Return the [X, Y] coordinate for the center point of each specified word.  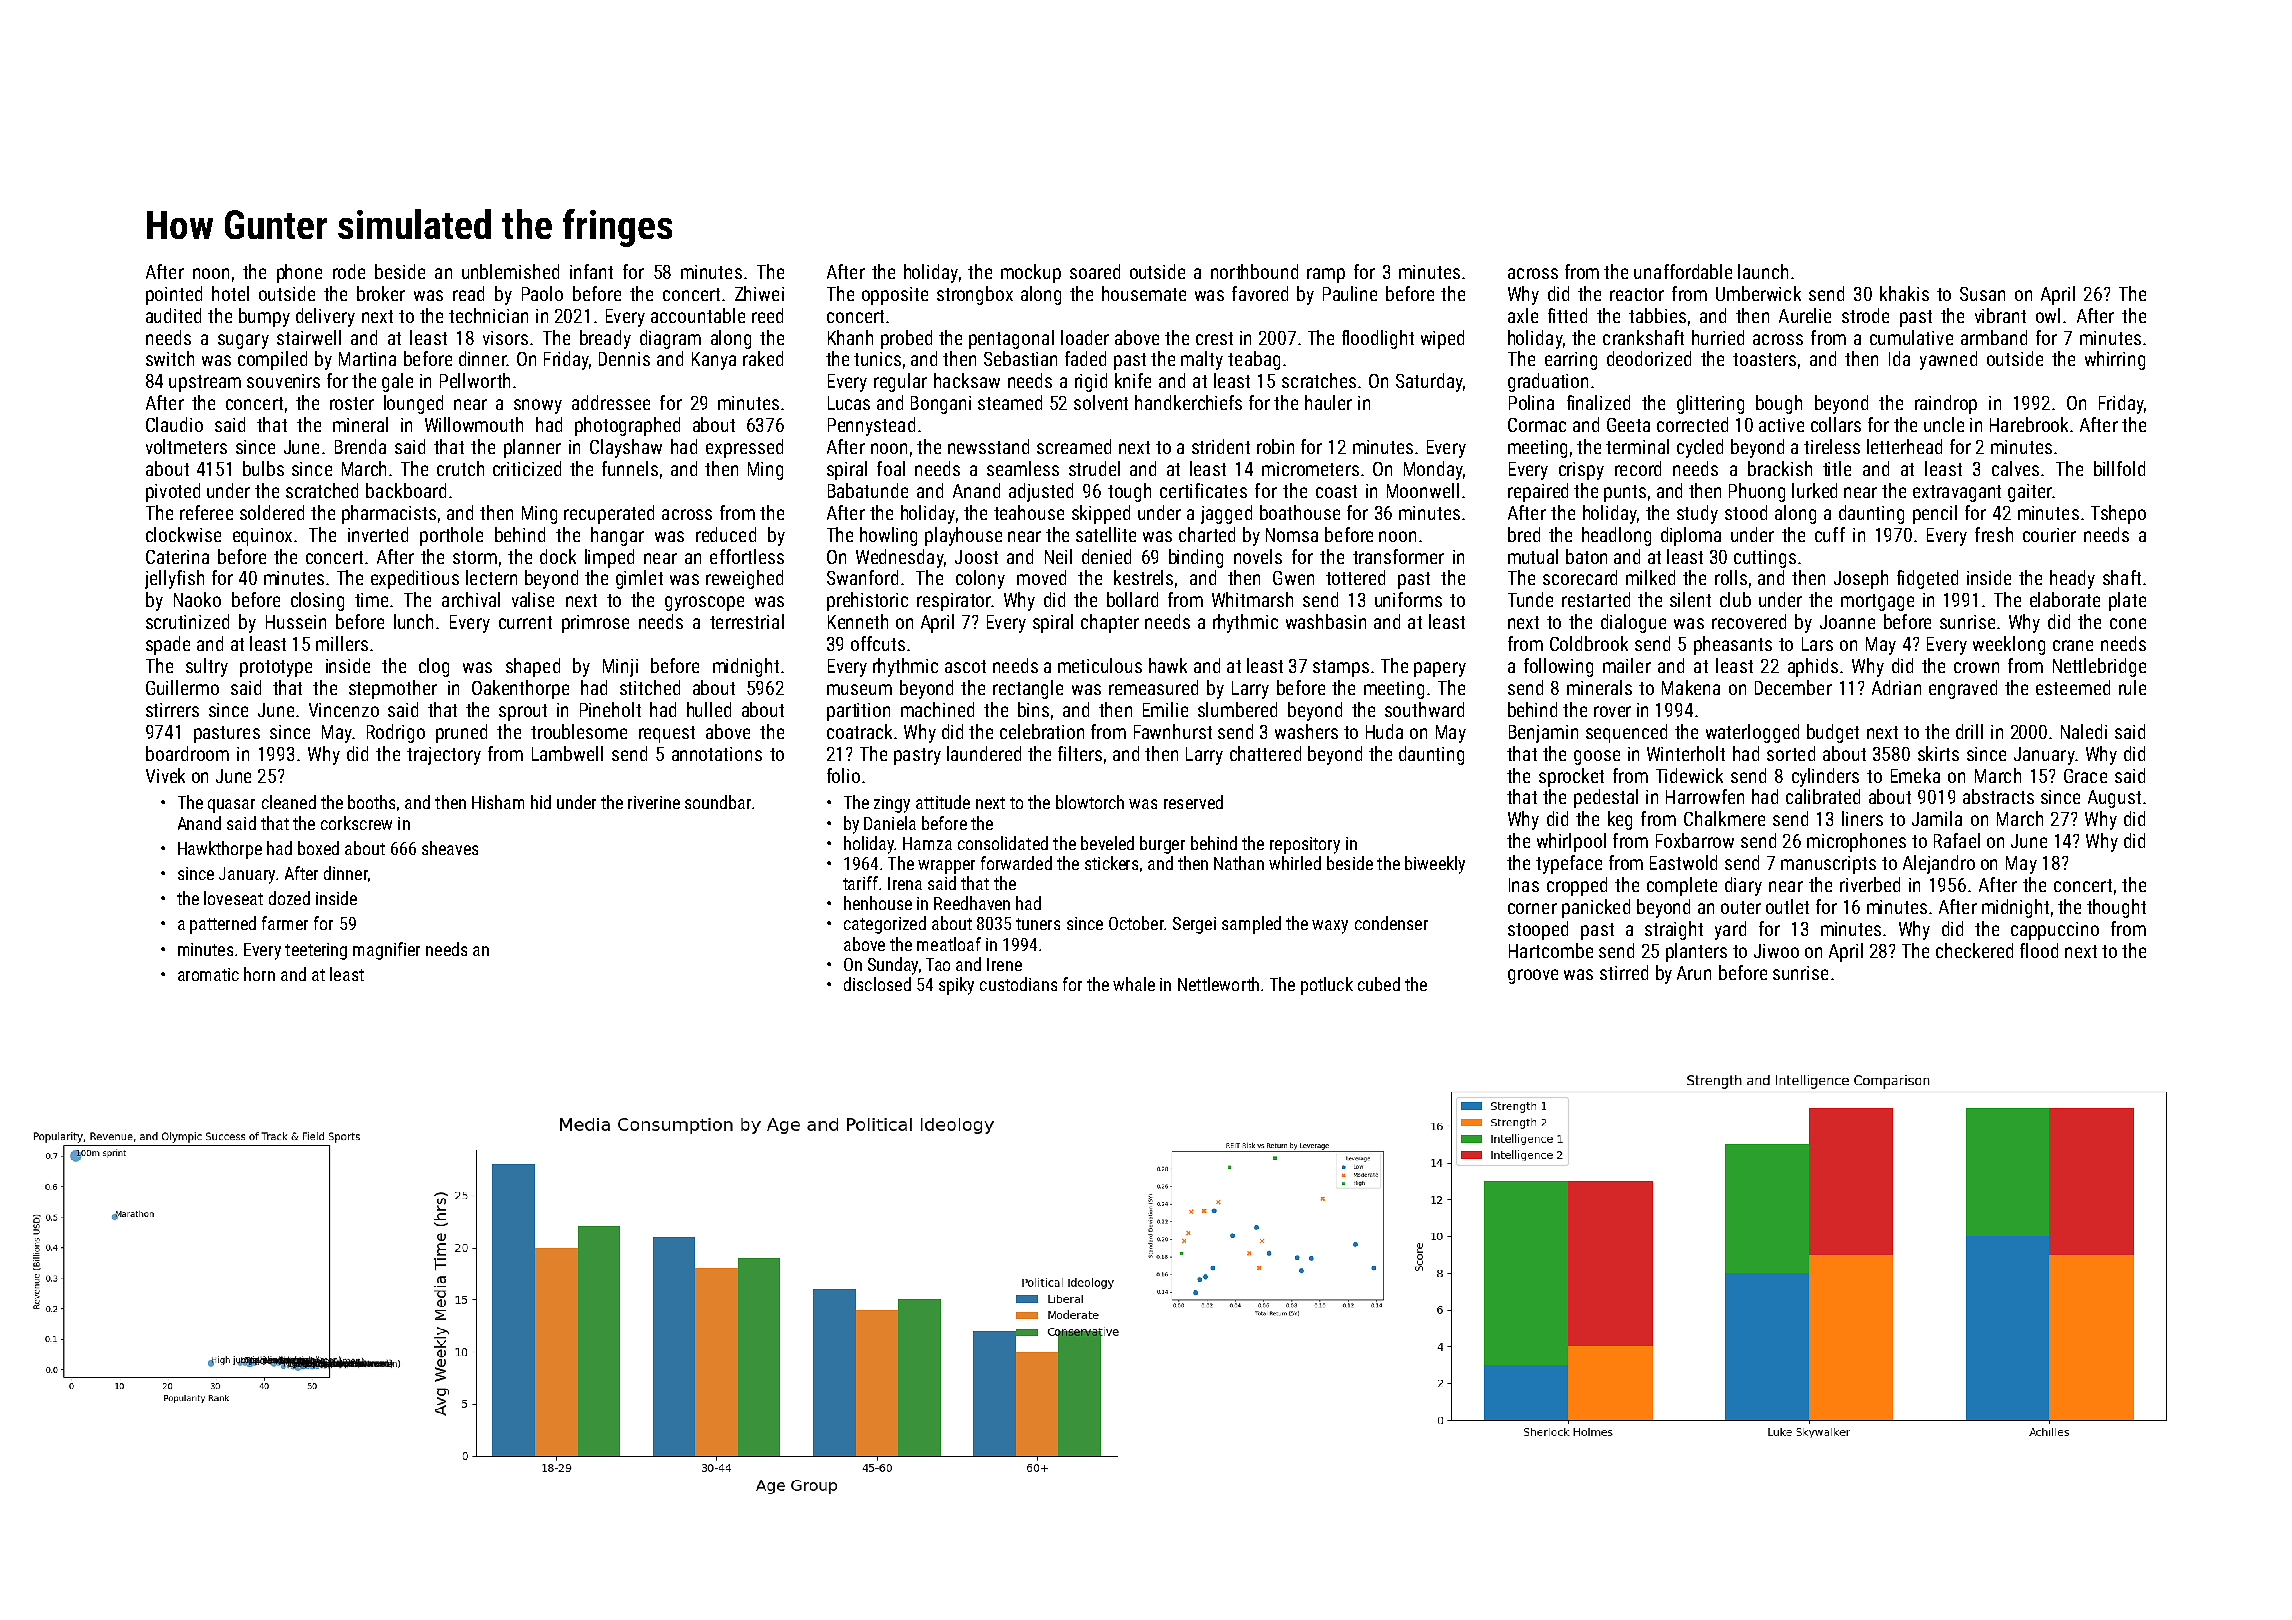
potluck [1327, 986]
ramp [1326, 275]
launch [1763, 271]
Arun [1694, 973]
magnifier [386, 951]
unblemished [510, 271]
